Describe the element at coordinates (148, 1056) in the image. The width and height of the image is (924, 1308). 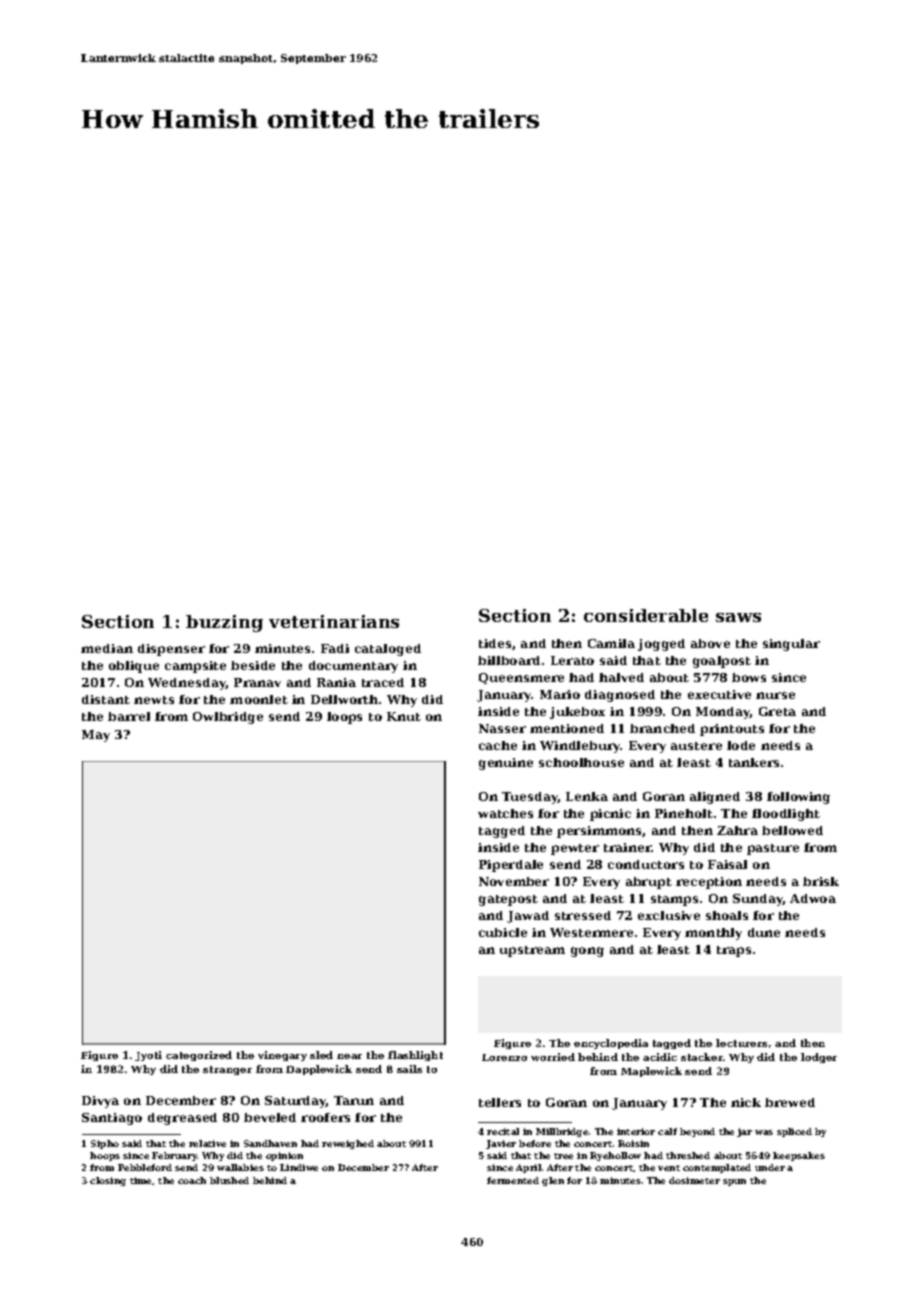
I see `Jyoti` at that location.
